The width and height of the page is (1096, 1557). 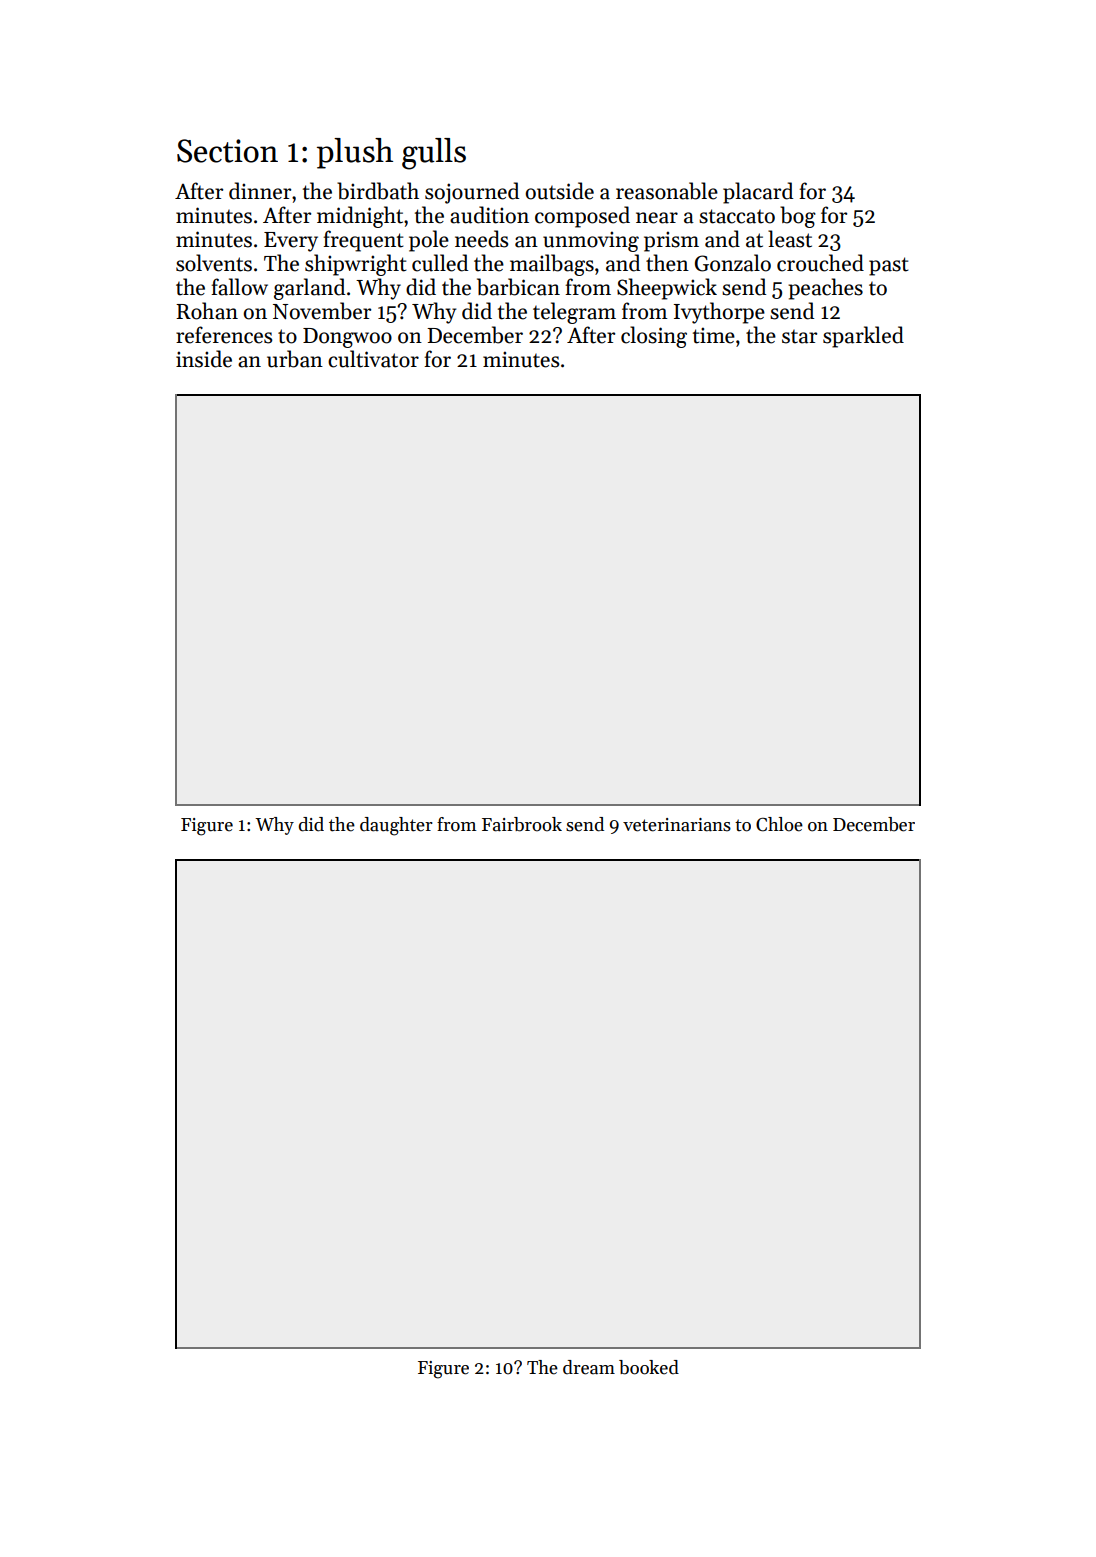 What do you see at coordinates (396, 826) in the page?
I see `daughter` at bounding box center [396, 826].
